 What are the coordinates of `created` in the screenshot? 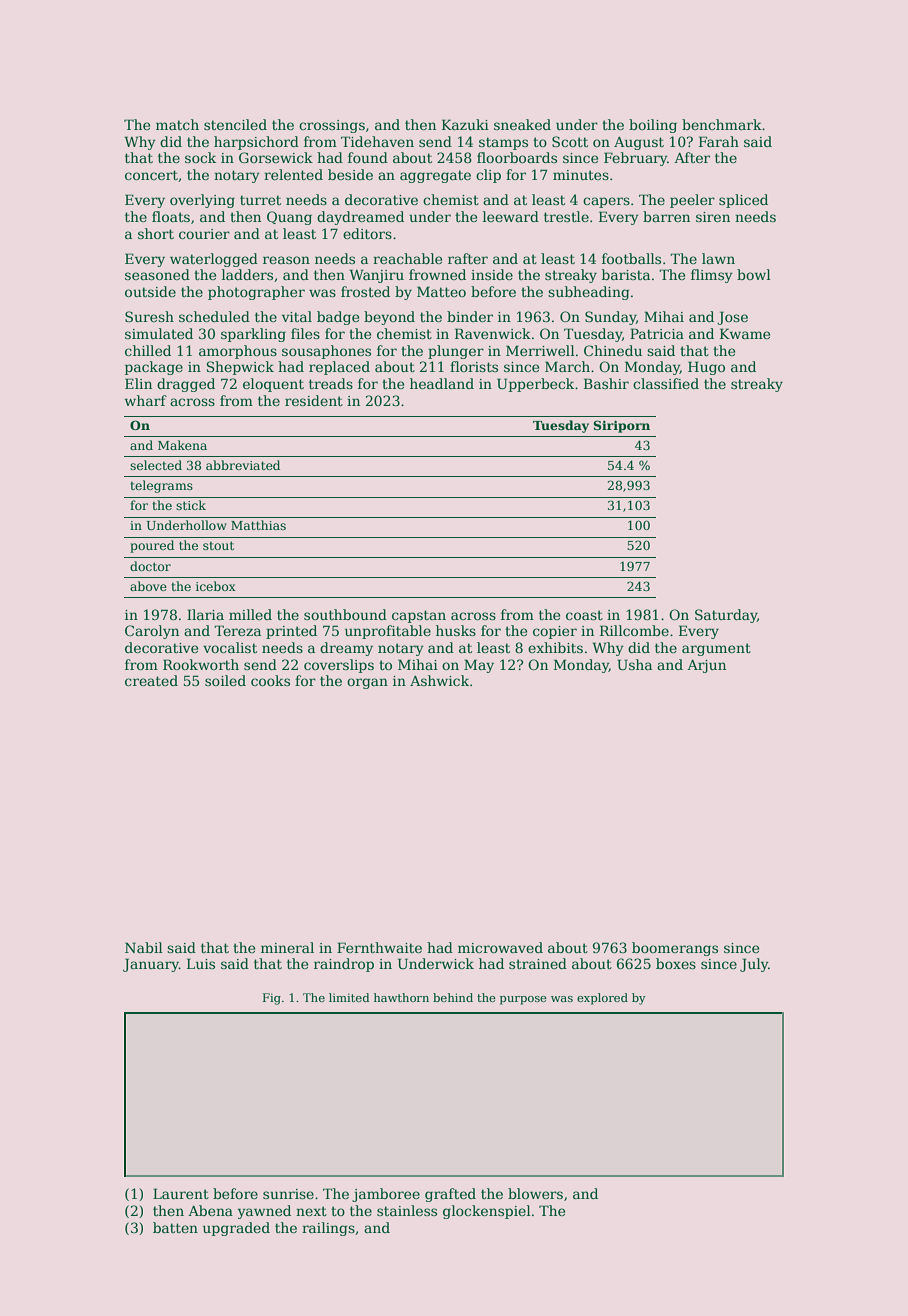 It's located at (151, 680).
